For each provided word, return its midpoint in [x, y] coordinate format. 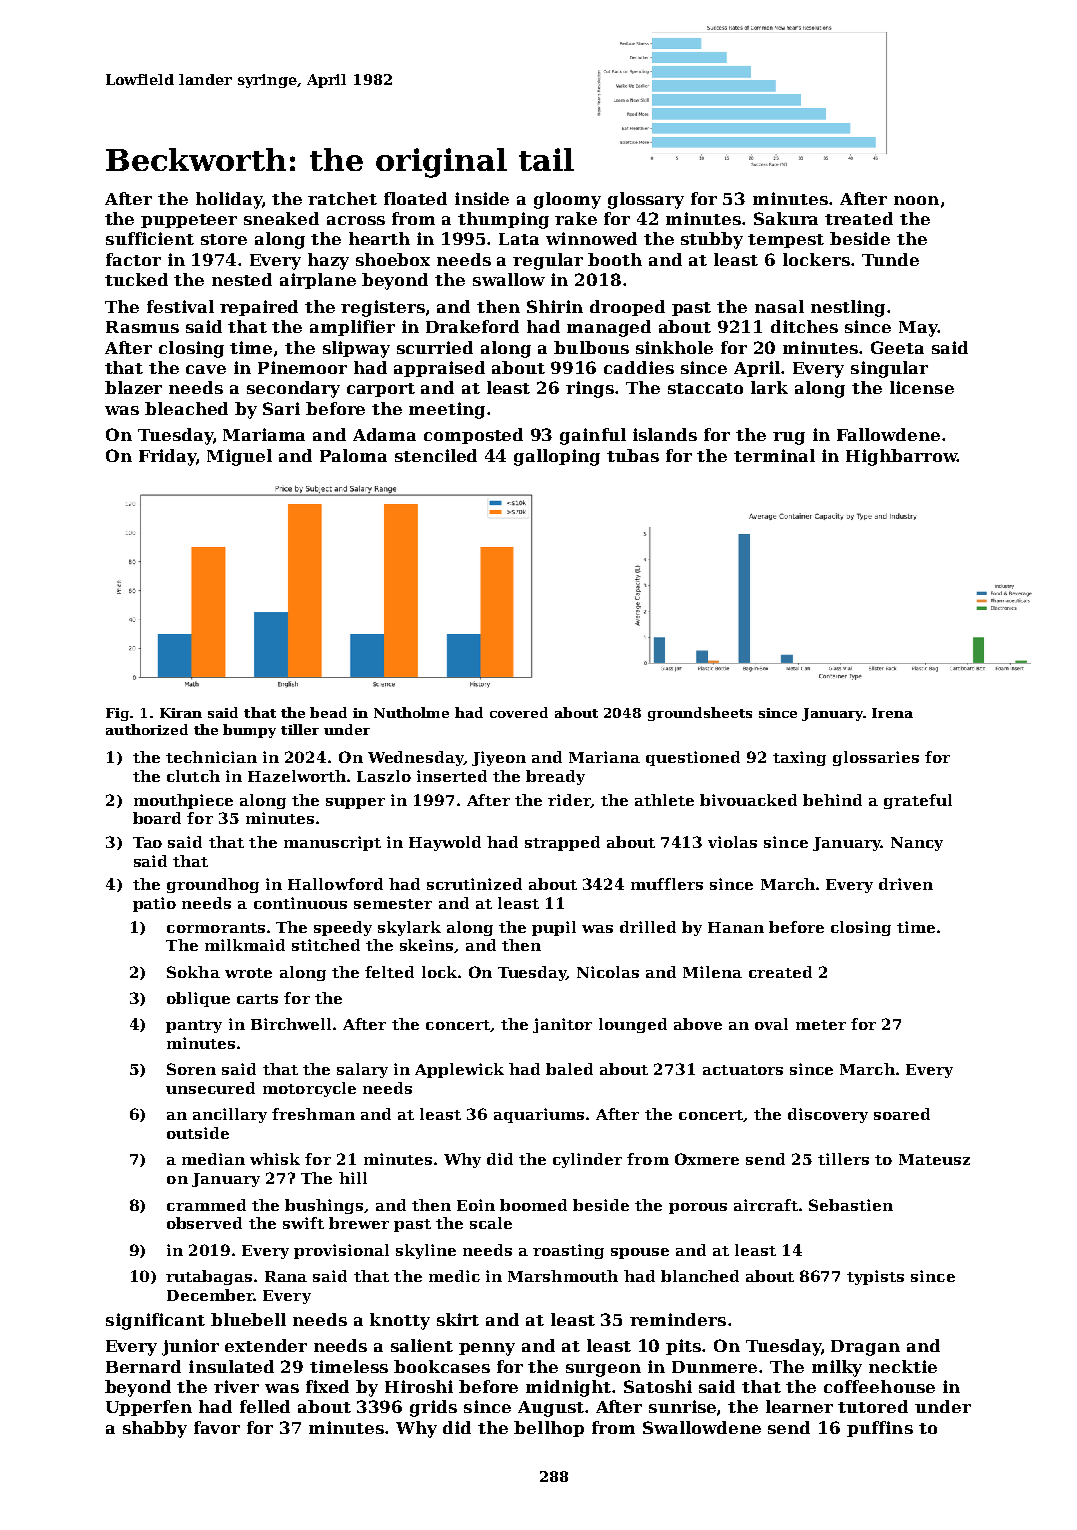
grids [433, 1408]
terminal [774, 455]
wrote [248, 973]
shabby [155, 1429]
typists [875, 1277]
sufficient [150, 238]
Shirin [555, 306]
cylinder [587, 1160]
